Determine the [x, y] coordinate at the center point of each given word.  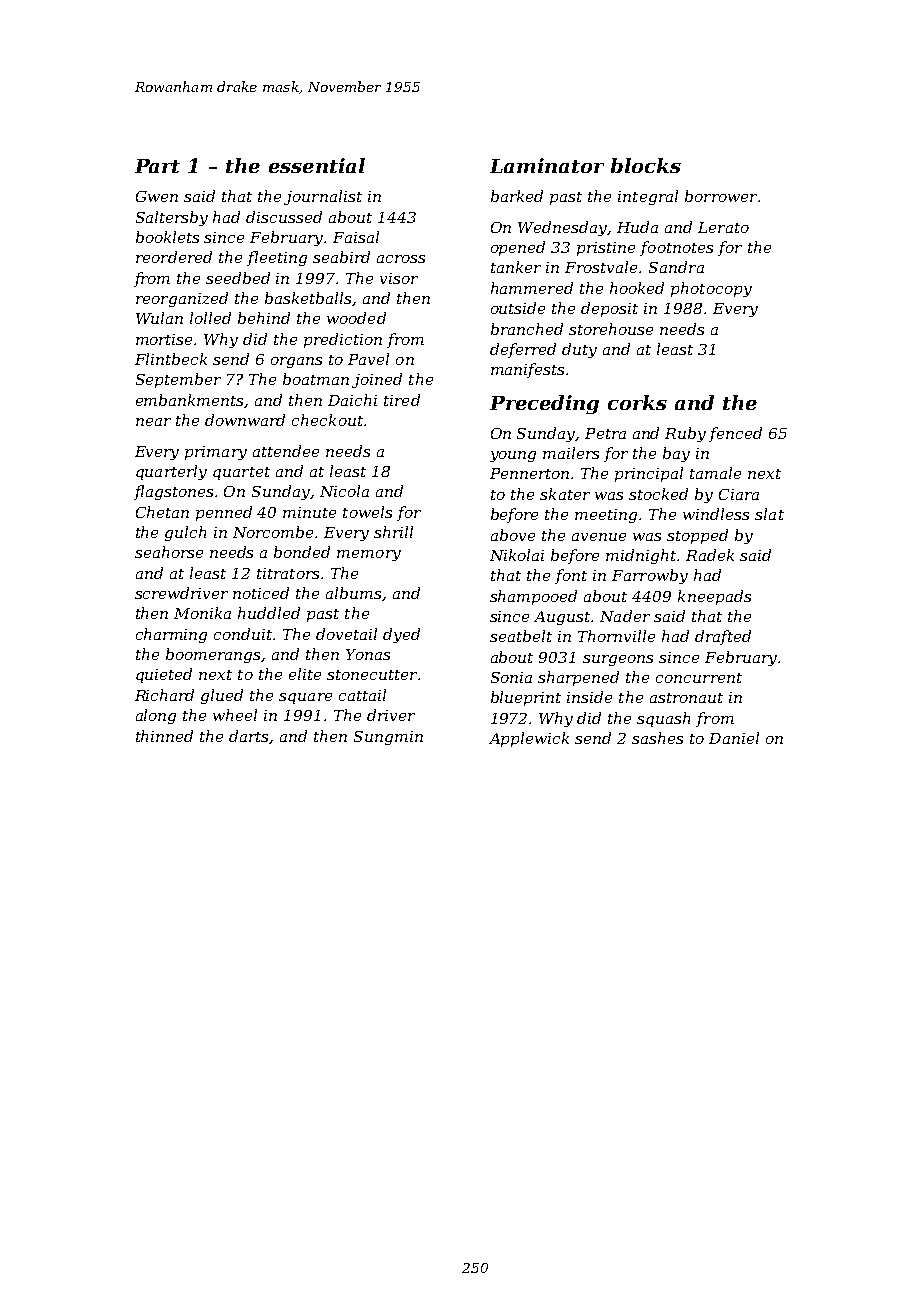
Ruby [685, 434]
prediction [343, 340]
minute [309, 512]
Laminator [547, 165]
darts [249, 737]
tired [402, 400]
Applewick [529, 739]
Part [157, 166]
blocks [646, 165]
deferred [523, 350]
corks [637, 402]
